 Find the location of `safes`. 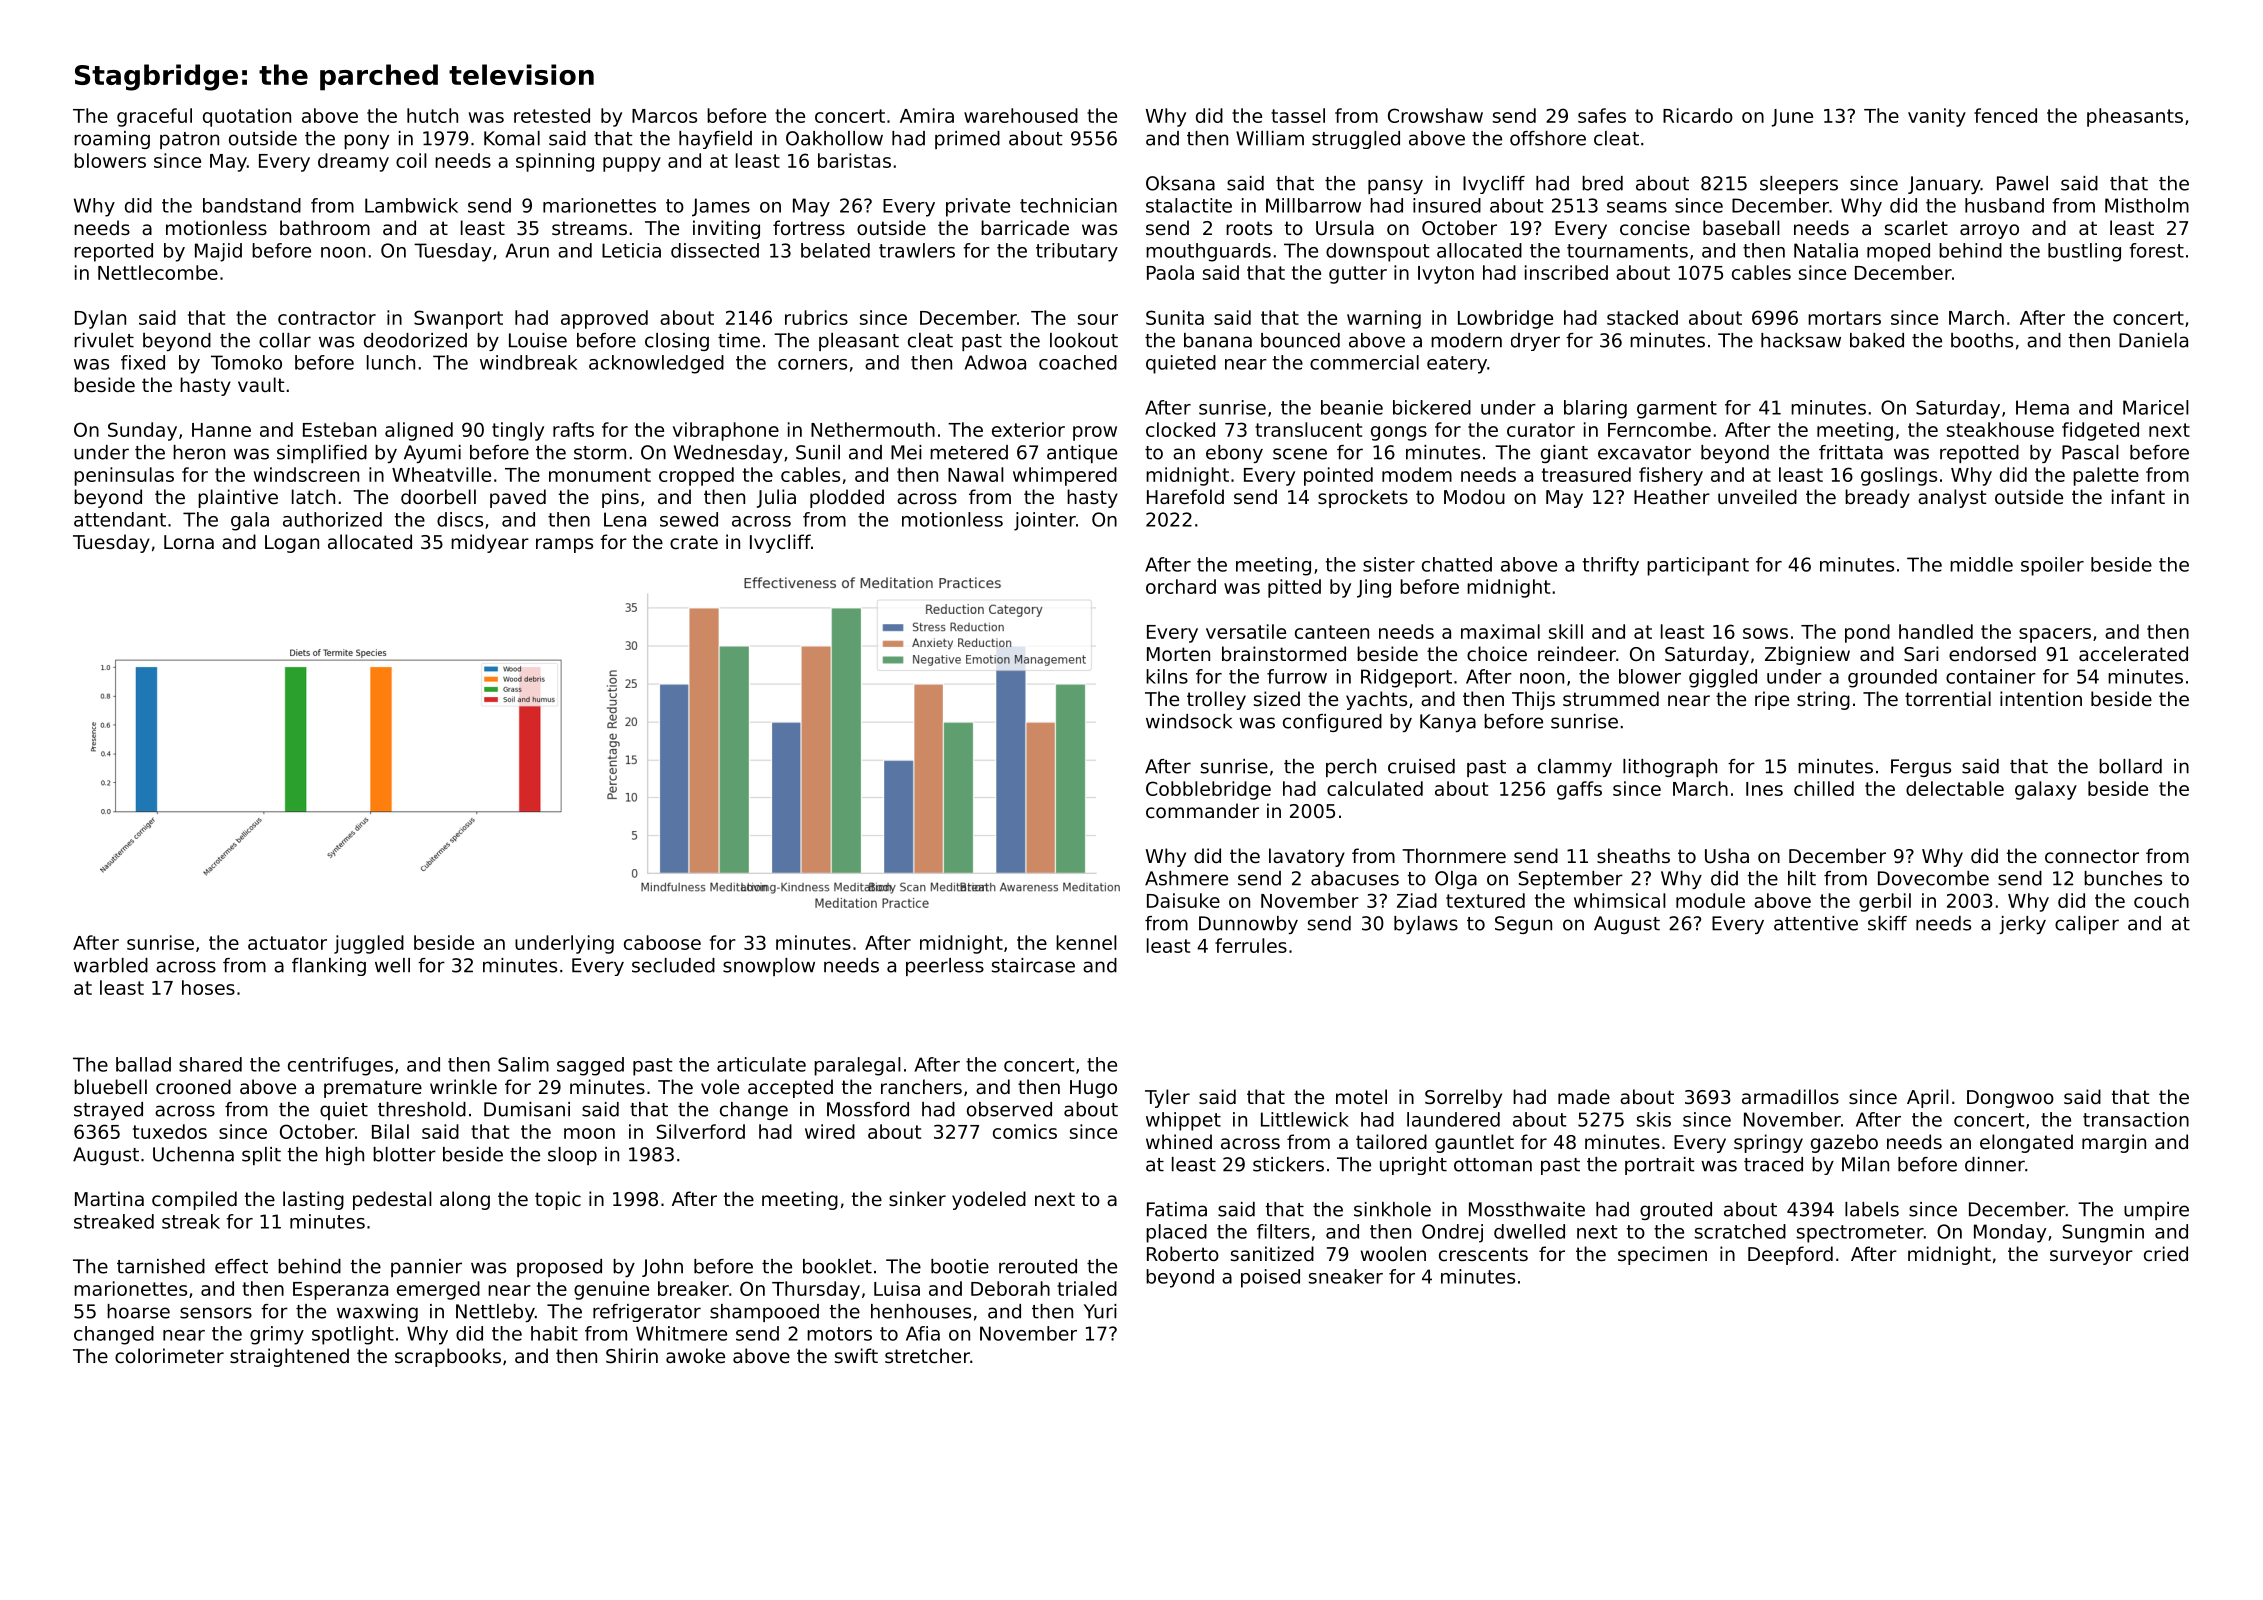

safes is located at coordinates (1602, 115).
